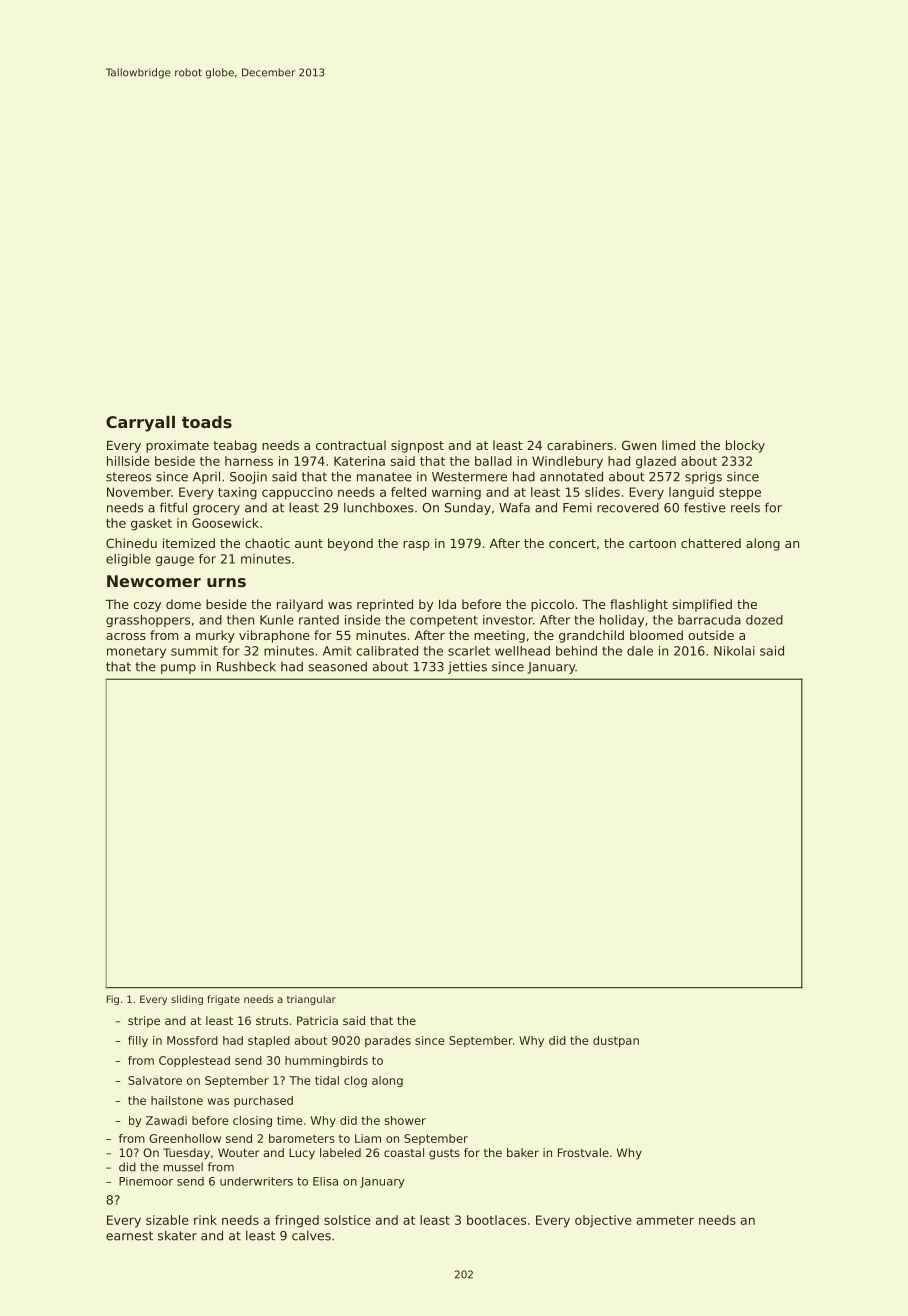 This screenshot has width=908, height=1316. I want to click on Fig, so click(112, 1000).
